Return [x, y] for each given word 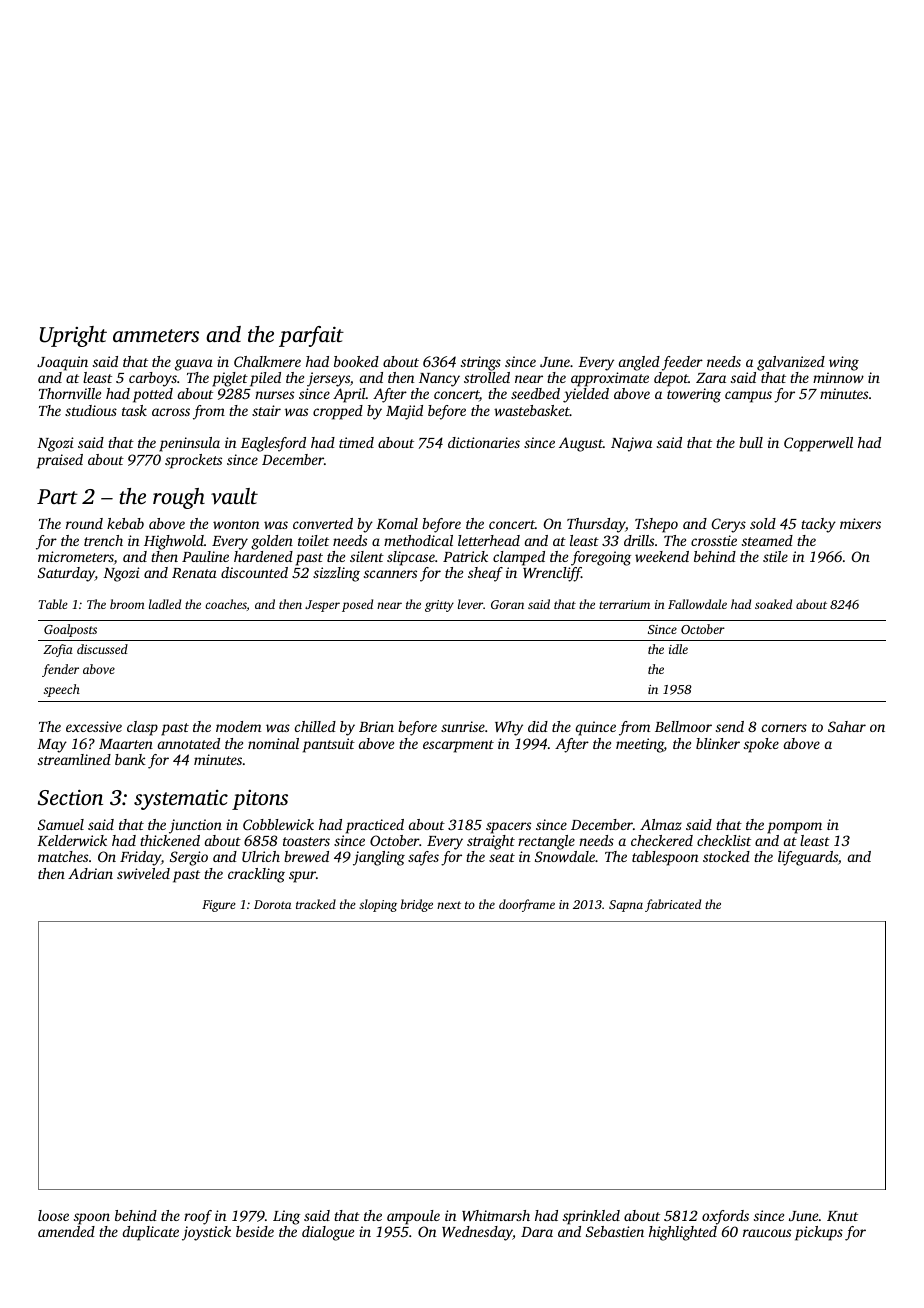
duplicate [151, 1233]
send [730, 726]
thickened [170, 840]
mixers [860, 523]
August [581, 444]
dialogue [328, 1233]
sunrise [463, 726]
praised [60, 461]
